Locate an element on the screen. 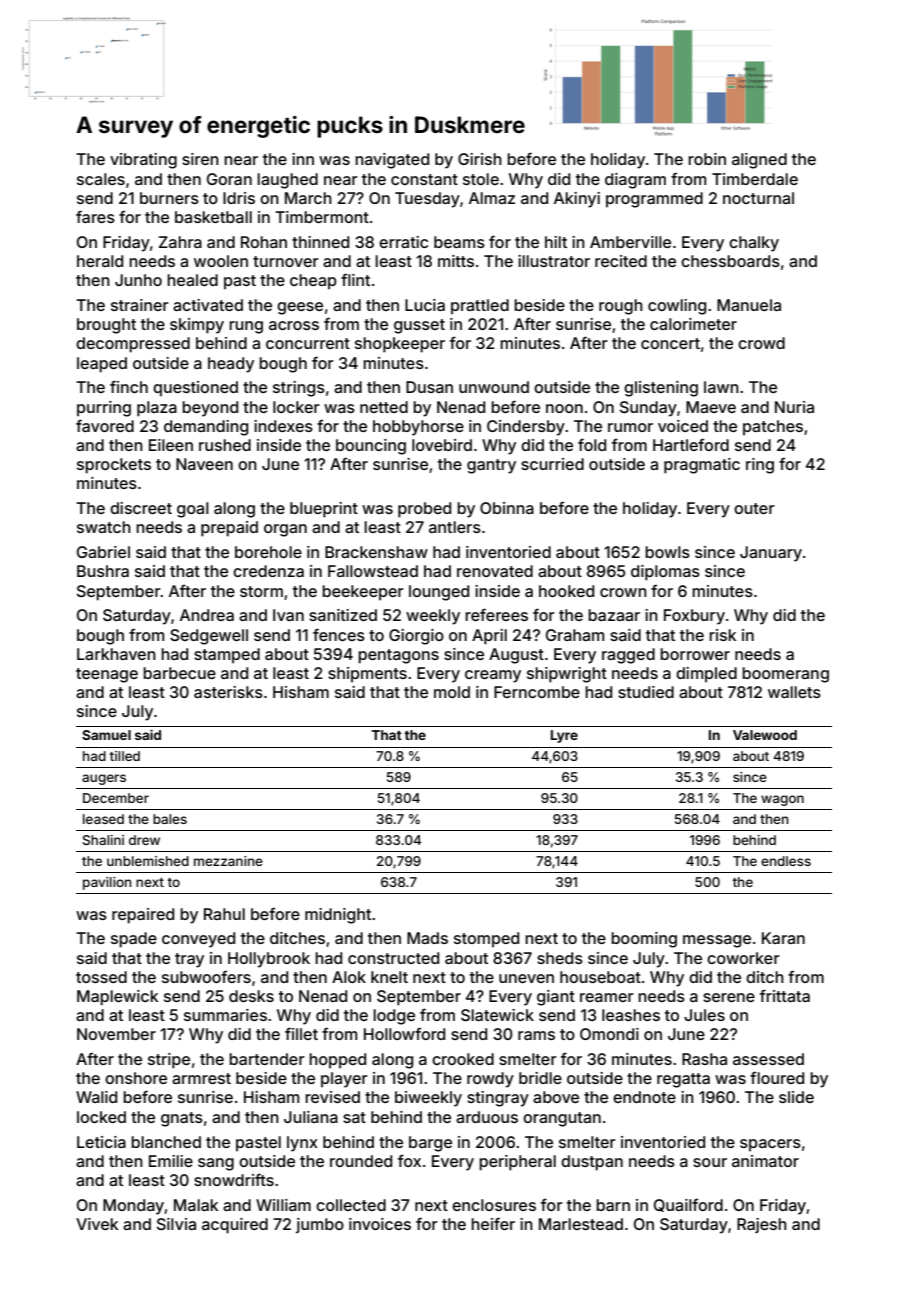 The image size is (908, 1316). stomped is located at coordinates (486, 940).
